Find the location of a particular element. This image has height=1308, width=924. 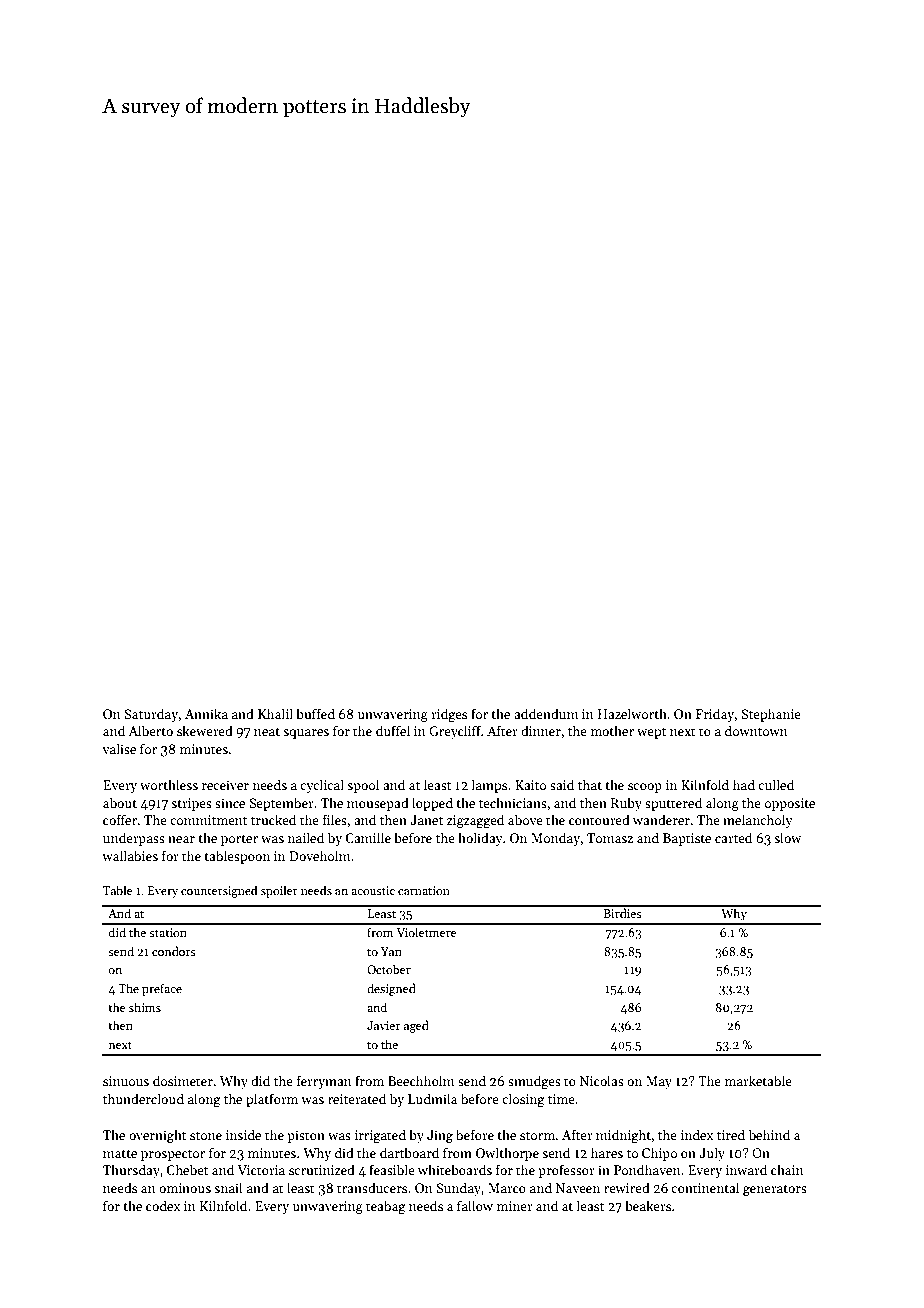

station is located at coordinates (168, 932).
